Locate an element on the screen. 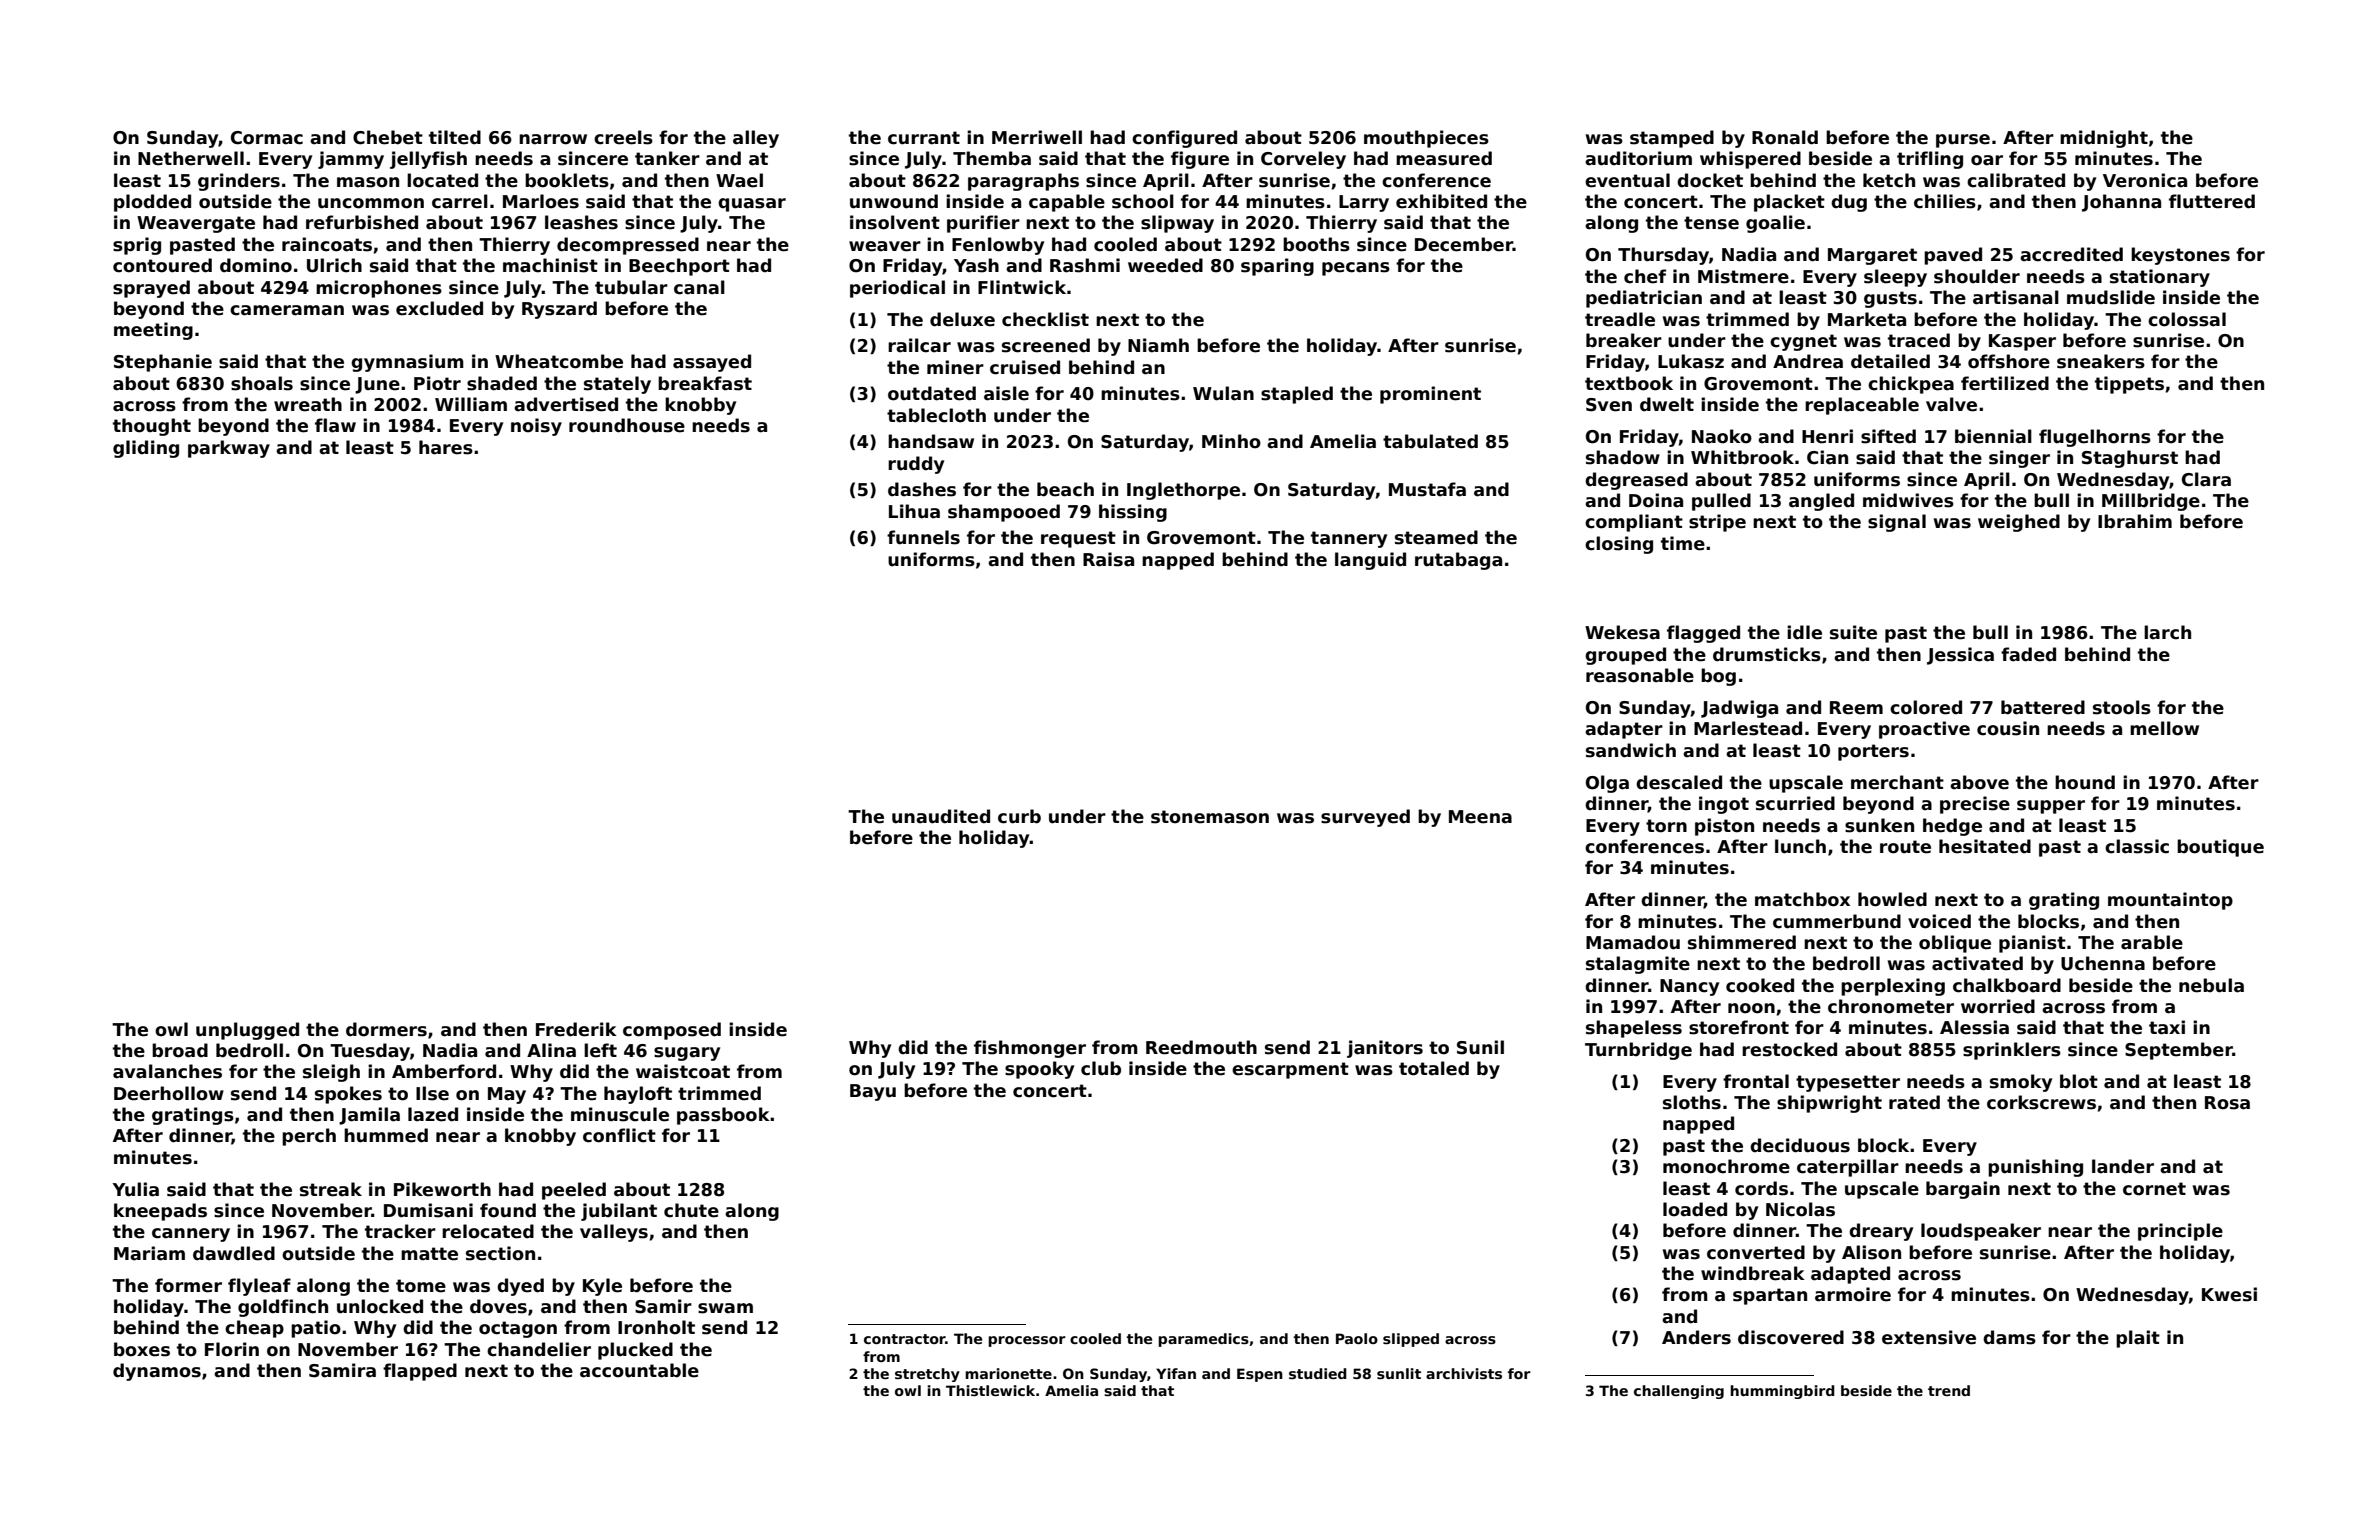  dynamos is located at coordinates (157, 1372).
